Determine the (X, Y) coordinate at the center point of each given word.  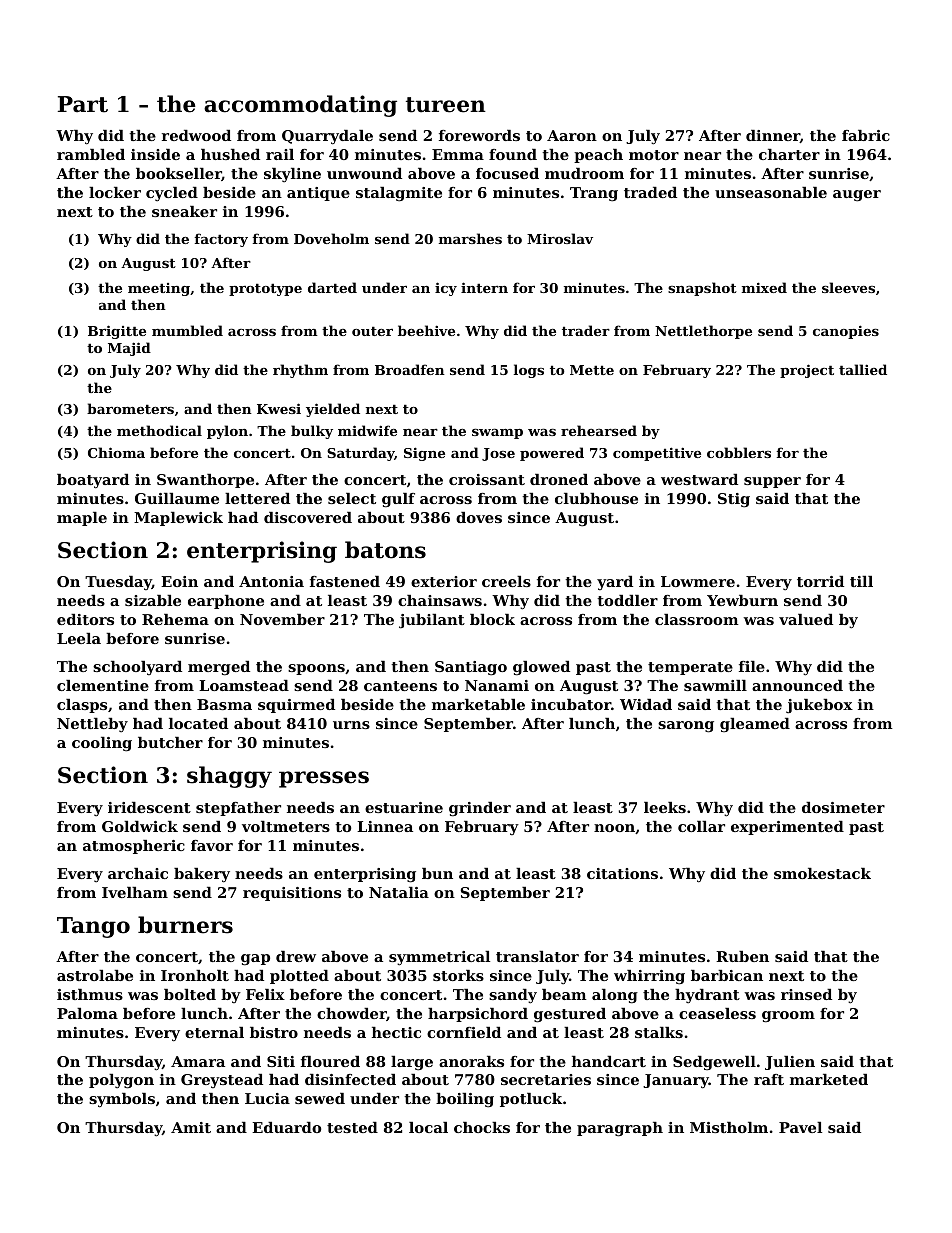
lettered (257, 498)
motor (654, 155)
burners (185, 925)
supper (772, 482)
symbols (122, 1100)
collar (701, 826)
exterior (444, 581)
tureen (446, 105)
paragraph (620, 1129)
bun (437, 873)
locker (115, 192)
